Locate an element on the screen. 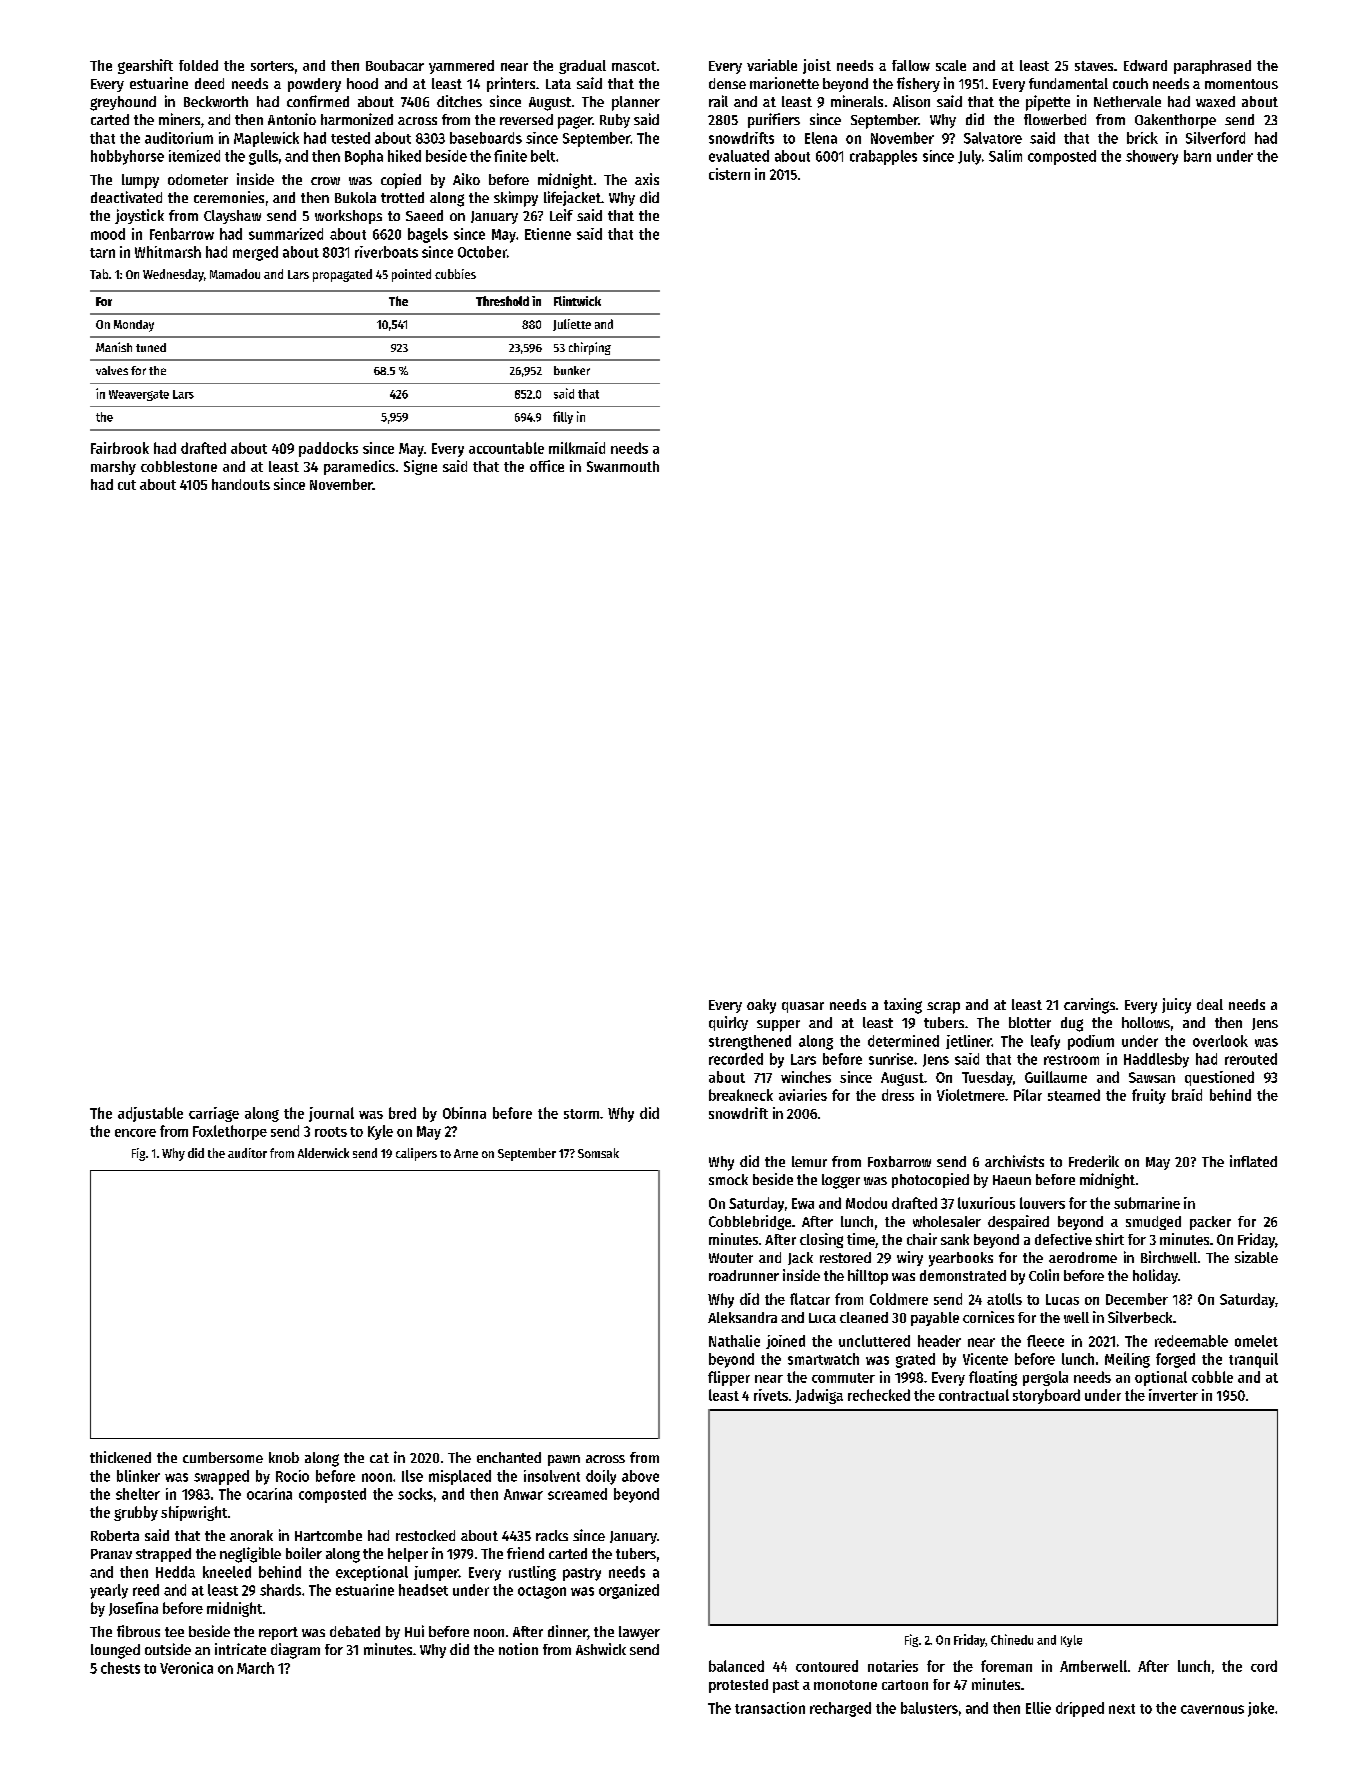 The height and width of the screenshot is (1771, 1368). gearshift is located at coordinates (145, 66).
